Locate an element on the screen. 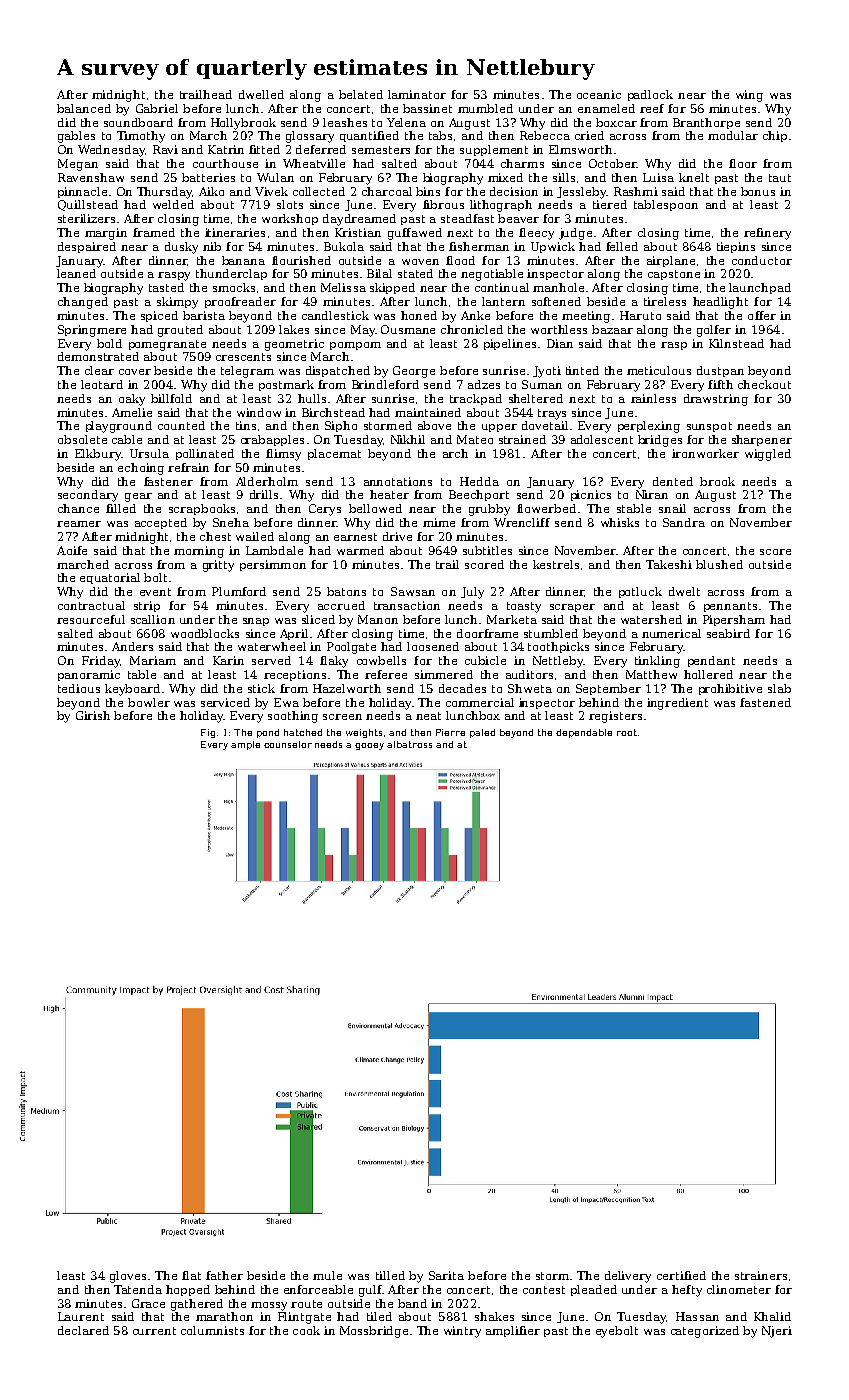 The image size is (849, 1400). gloves is located at coordinates (128, 1277).
